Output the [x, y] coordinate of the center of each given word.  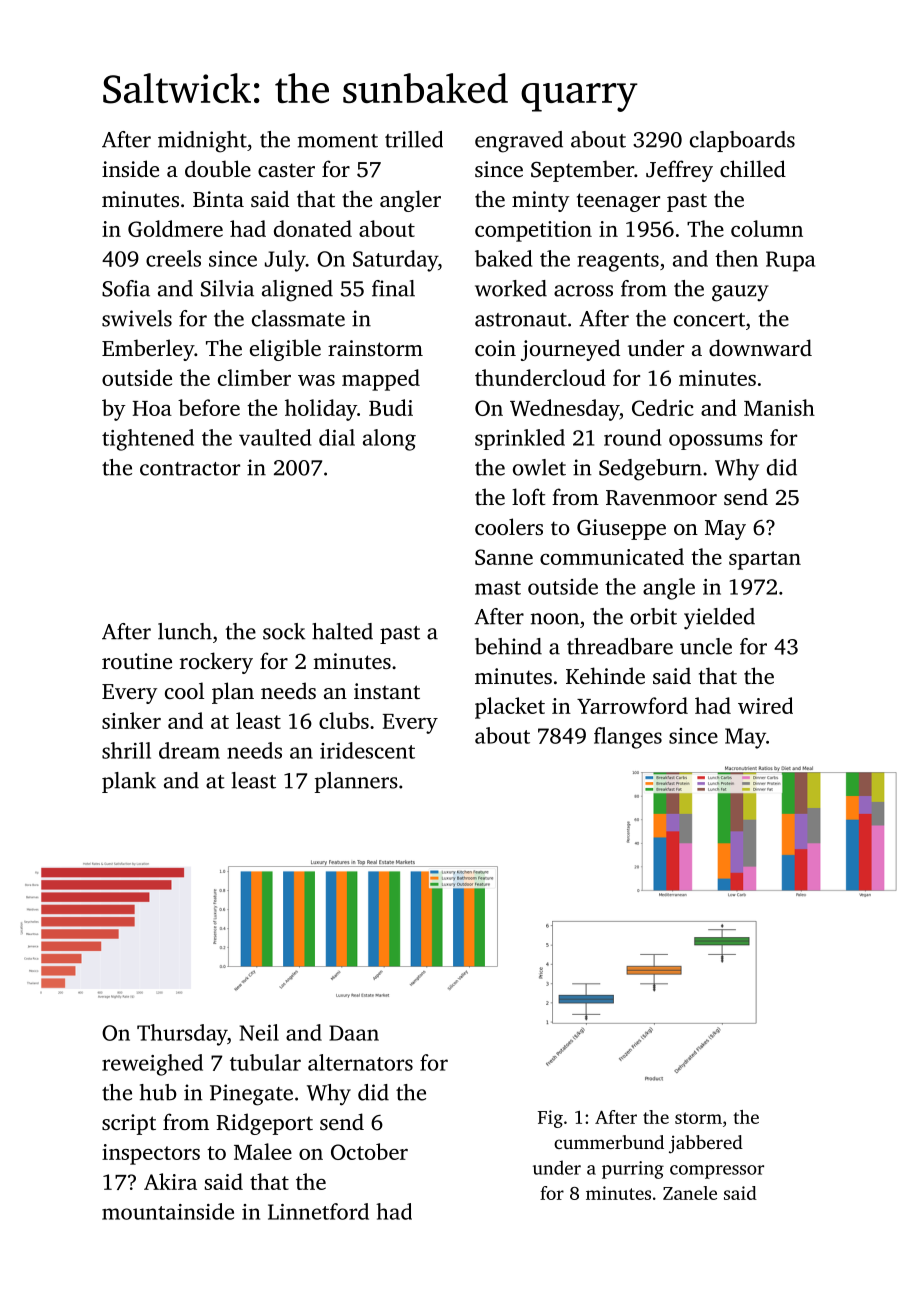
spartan [765, 560]
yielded [719, 619]
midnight [202, 142]
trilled [414, 139]
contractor [190, 469]
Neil [259, 1032]
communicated [612, 556]
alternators [360, 1062]
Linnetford [318, 1211]
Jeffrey [679, 171]
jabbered [706, 1144]
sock [284, 631]
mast [498, 588]
